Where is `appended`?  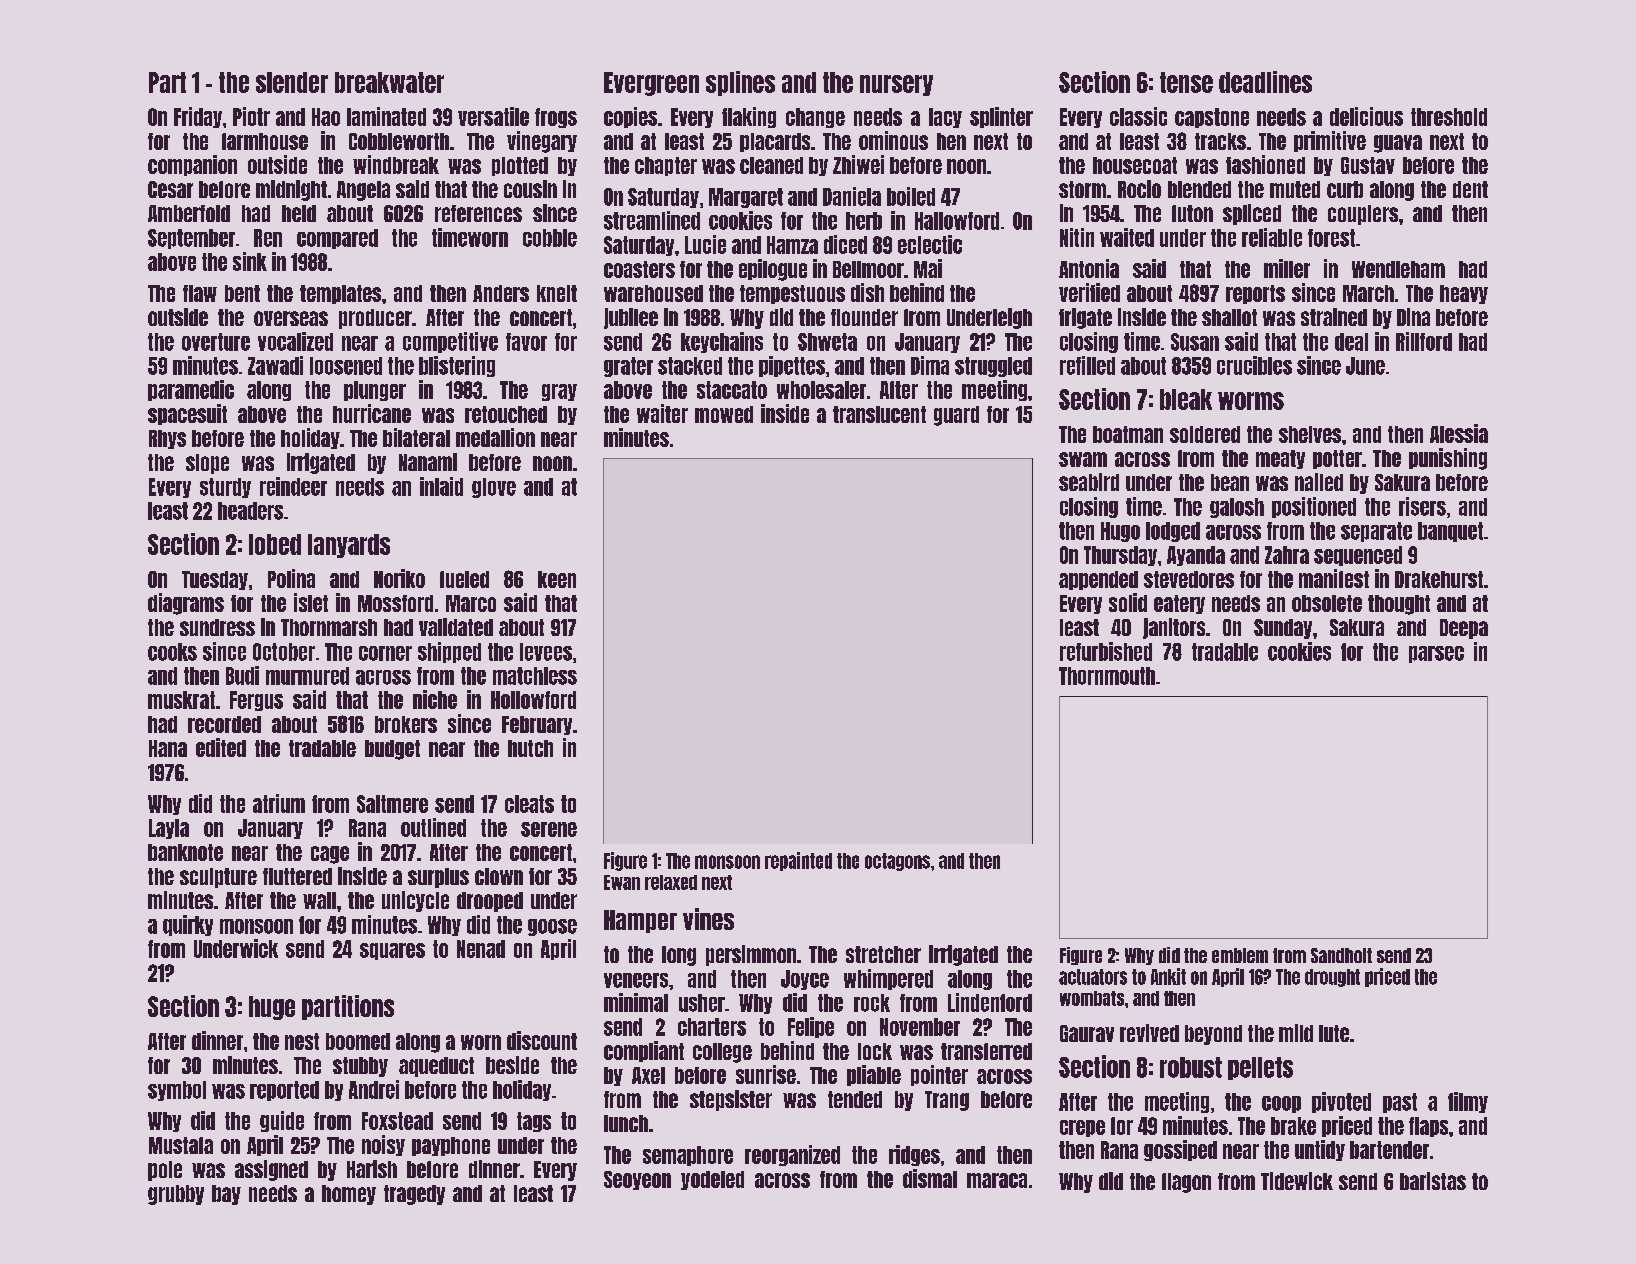
appended is located at coordinates (1098, 580).
